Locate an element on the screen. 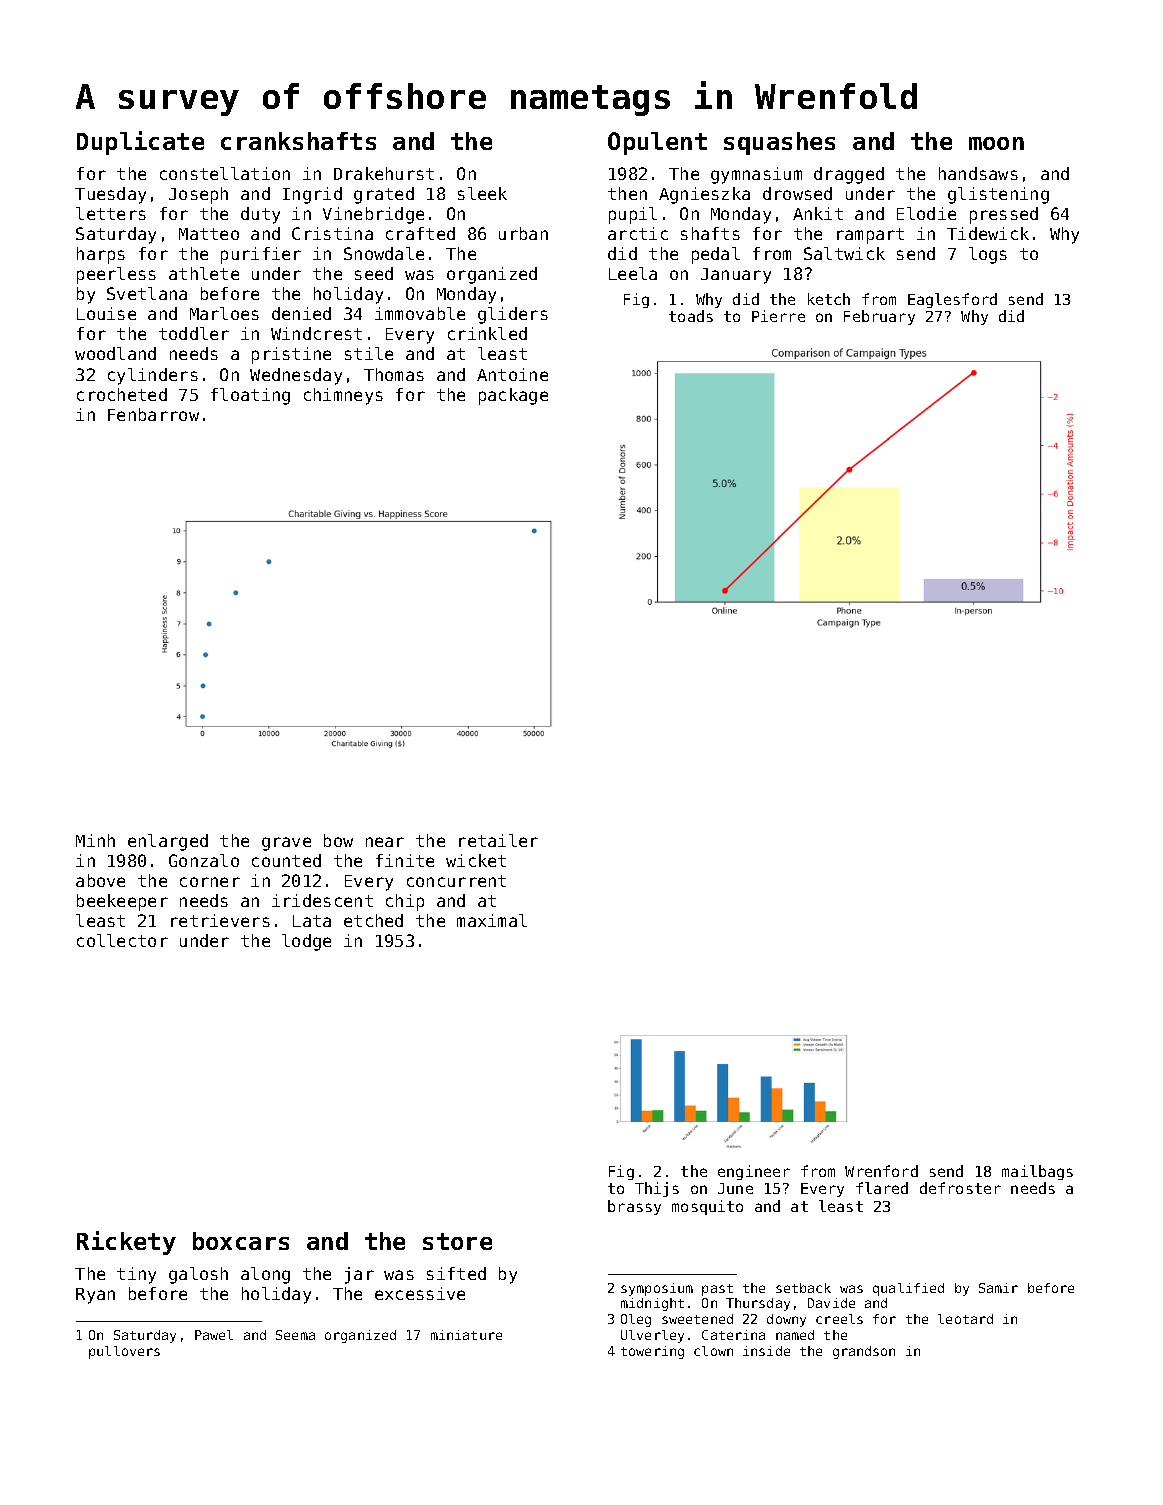  pressed is located at coordinates (1004, 215).
